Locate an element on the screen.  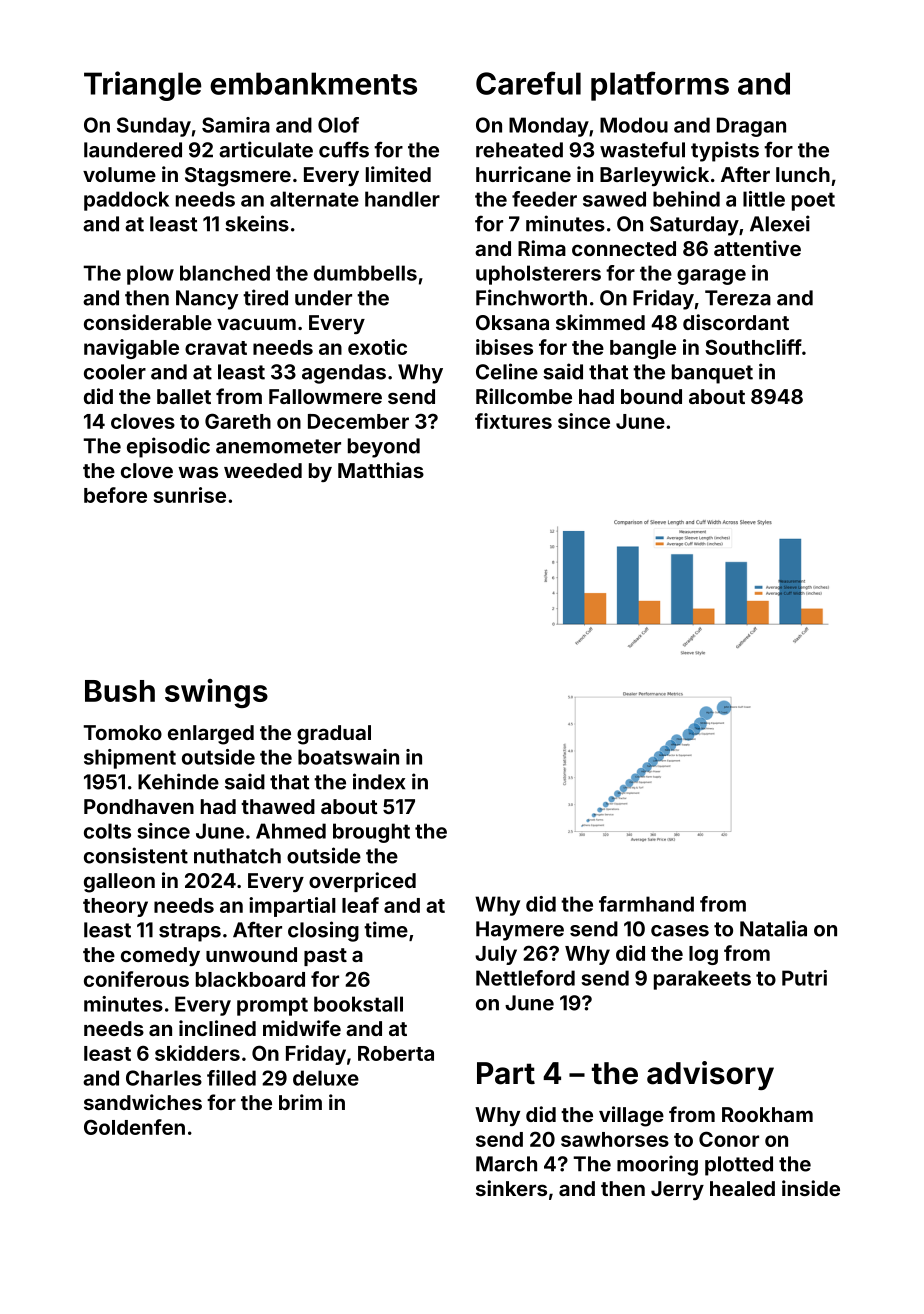
Natalia is located at coordinates (773, 928).
